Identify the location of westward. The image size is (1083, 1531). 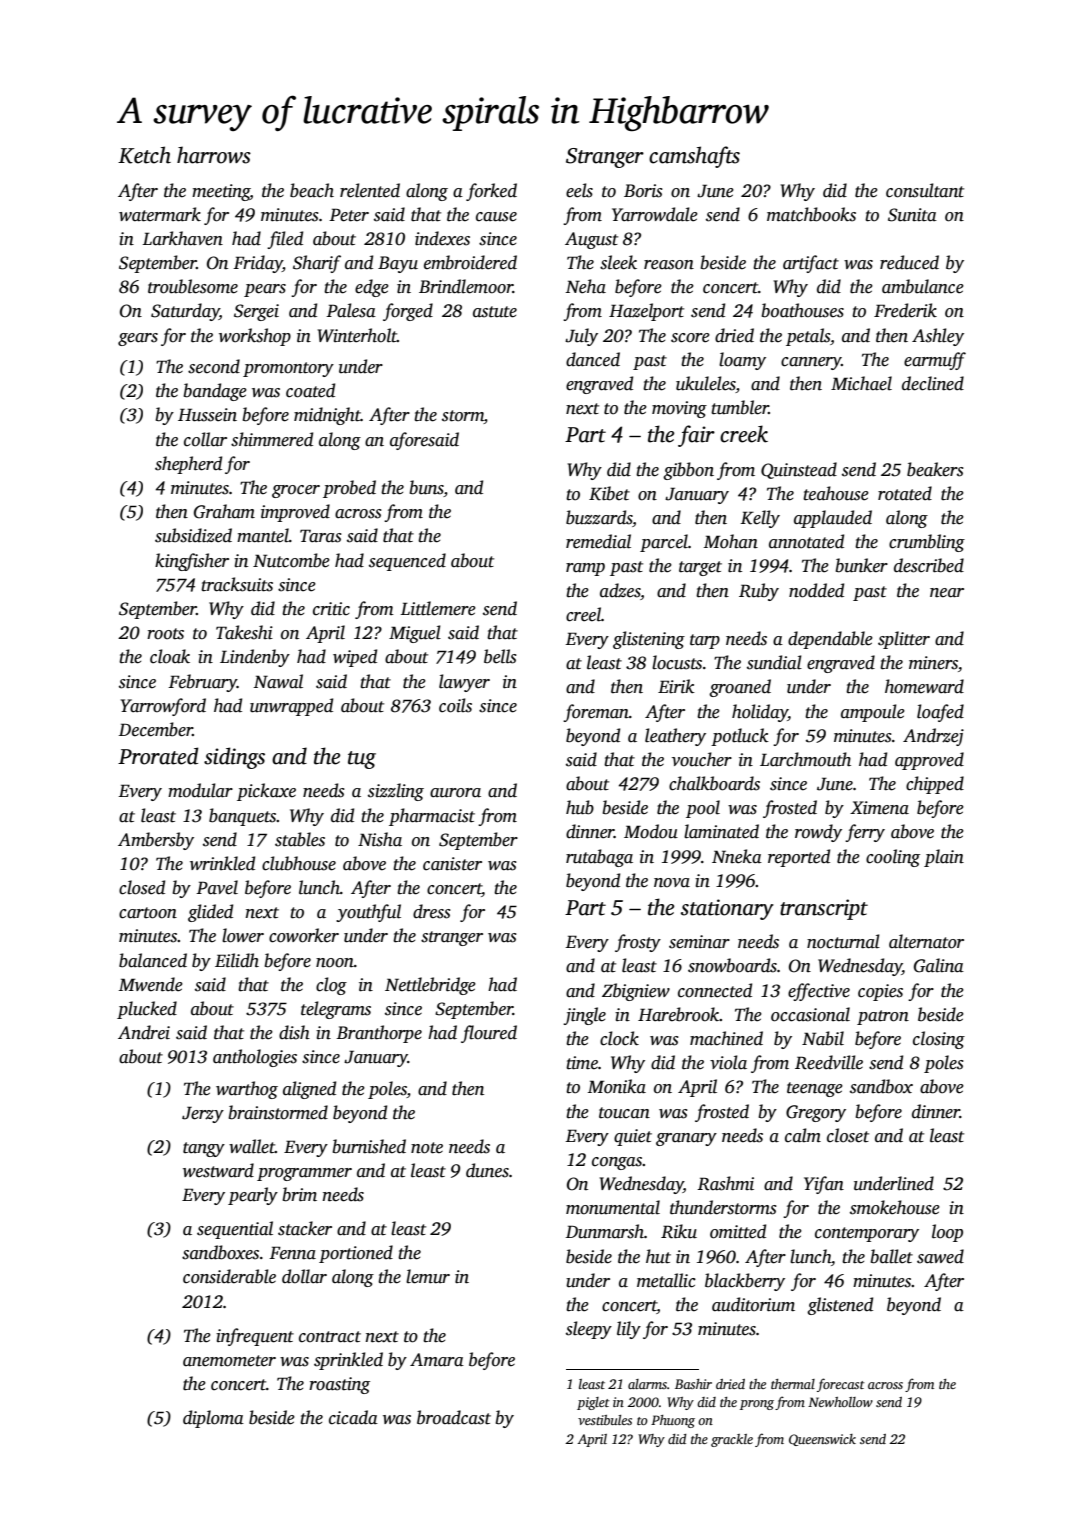
(218, 1170).
